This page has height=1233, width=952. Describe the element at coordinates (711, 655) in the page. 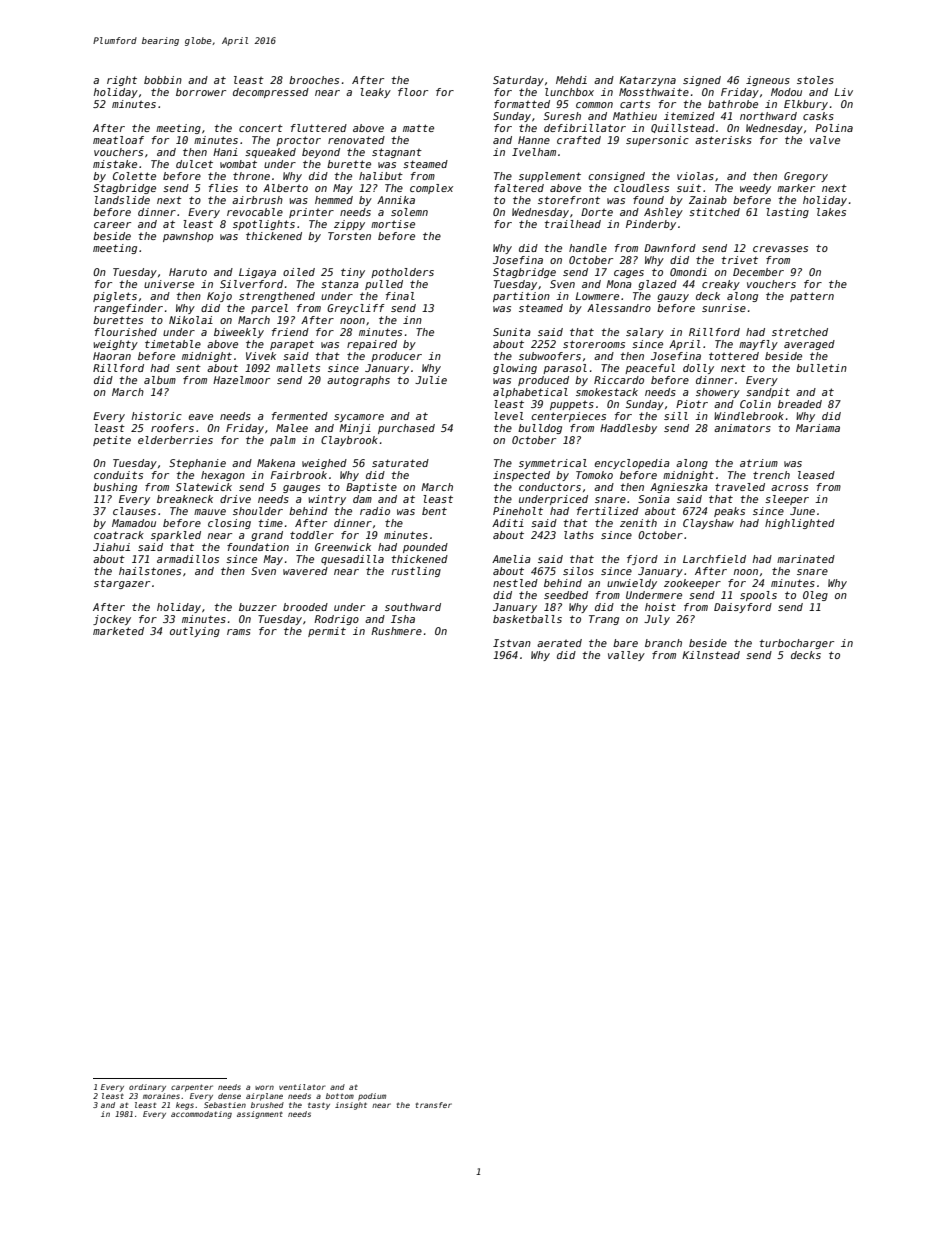

I see `Kilnstead` at that location.
